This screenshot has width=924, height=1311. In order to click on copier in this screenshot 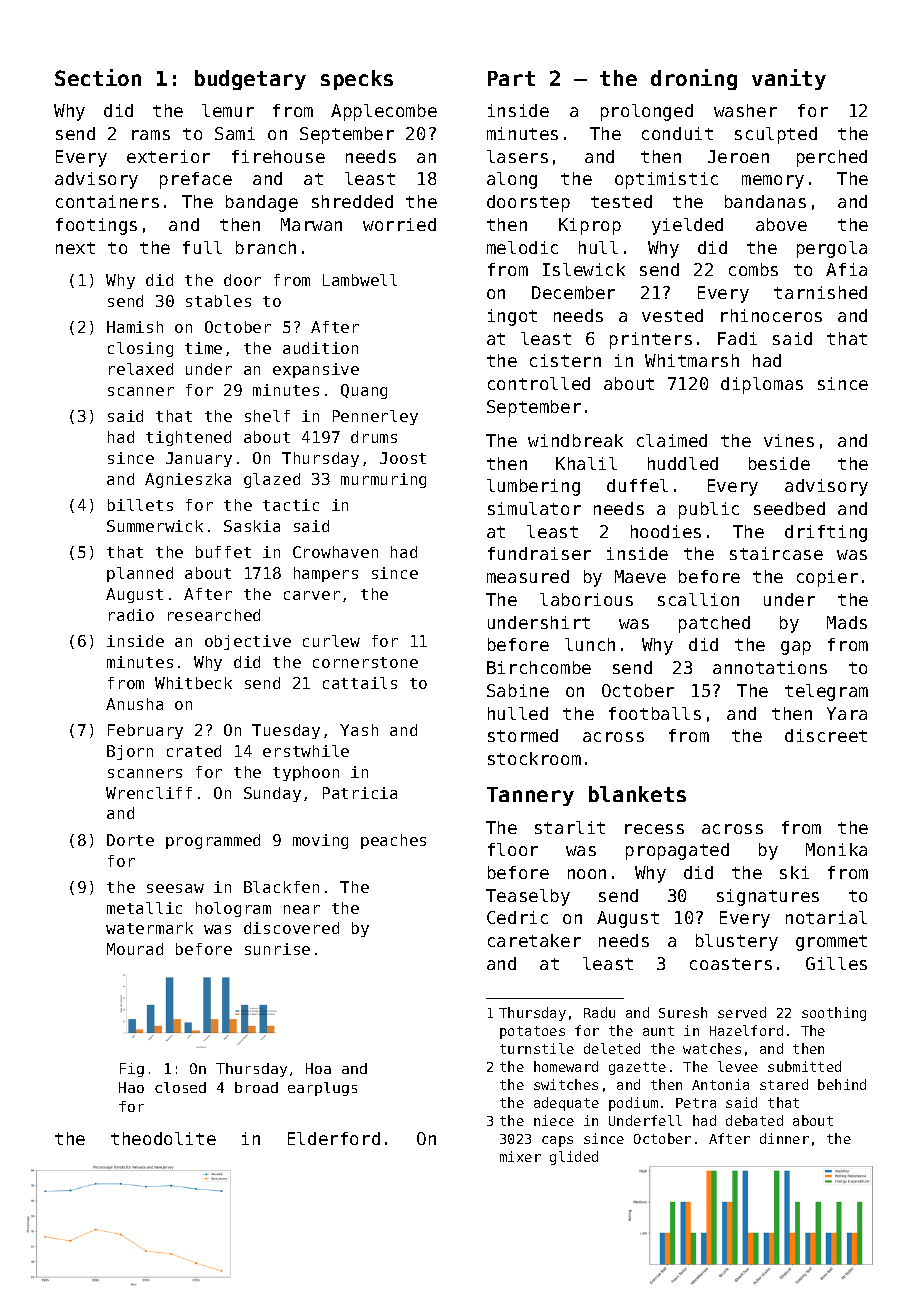, I will do `click(827, 578)`.
